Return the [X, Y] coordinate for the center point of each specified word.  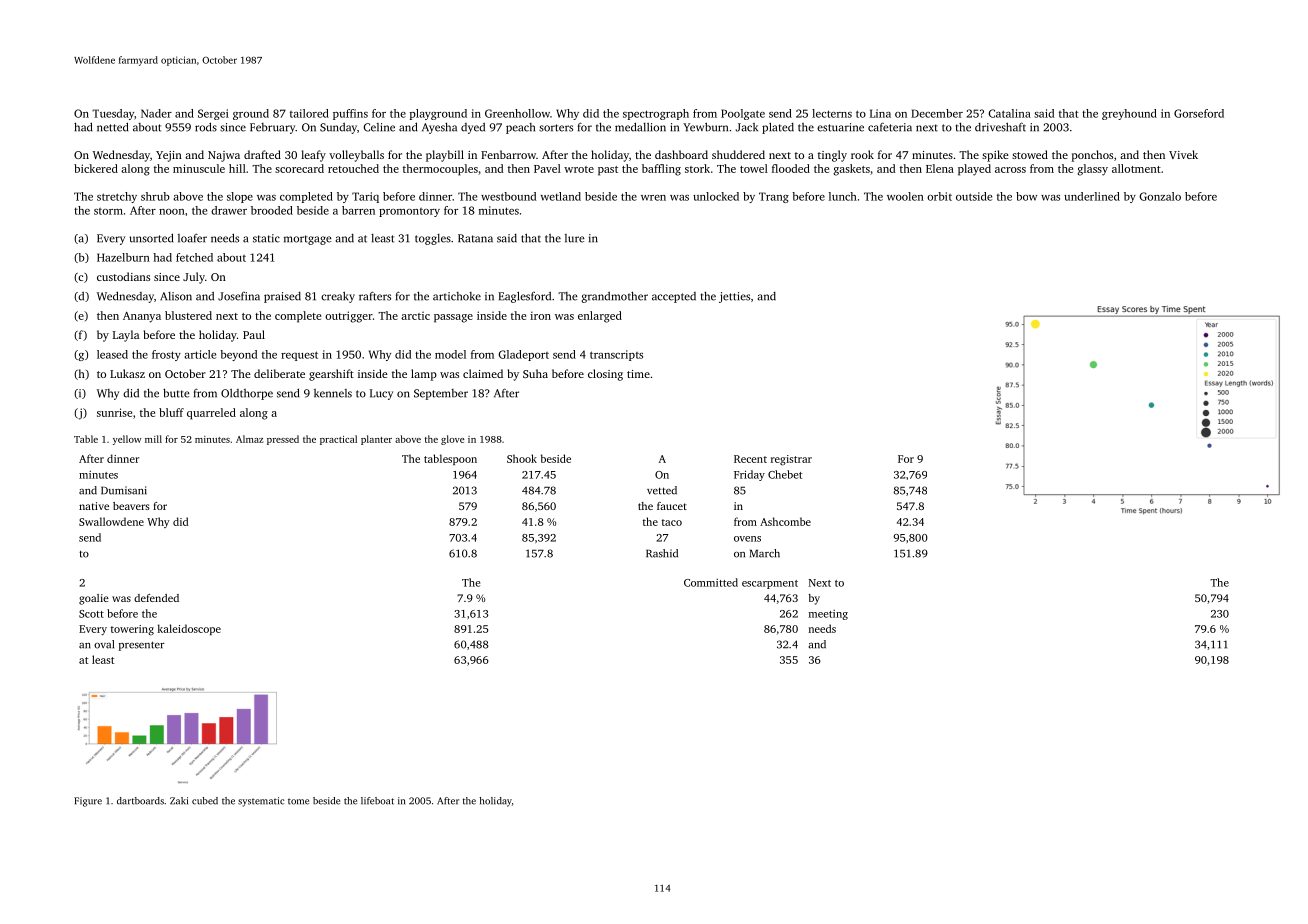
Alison [176, 296]
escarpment [770, 584]
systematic [261, 802]
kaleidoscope [189, 629]
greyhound [1129, 114]
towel [754, 168]
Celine [379, 127]
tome [298, 801]
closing [605, 375]
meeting [828, 615]
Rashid [662, 553]
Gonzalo [1160, 196]
